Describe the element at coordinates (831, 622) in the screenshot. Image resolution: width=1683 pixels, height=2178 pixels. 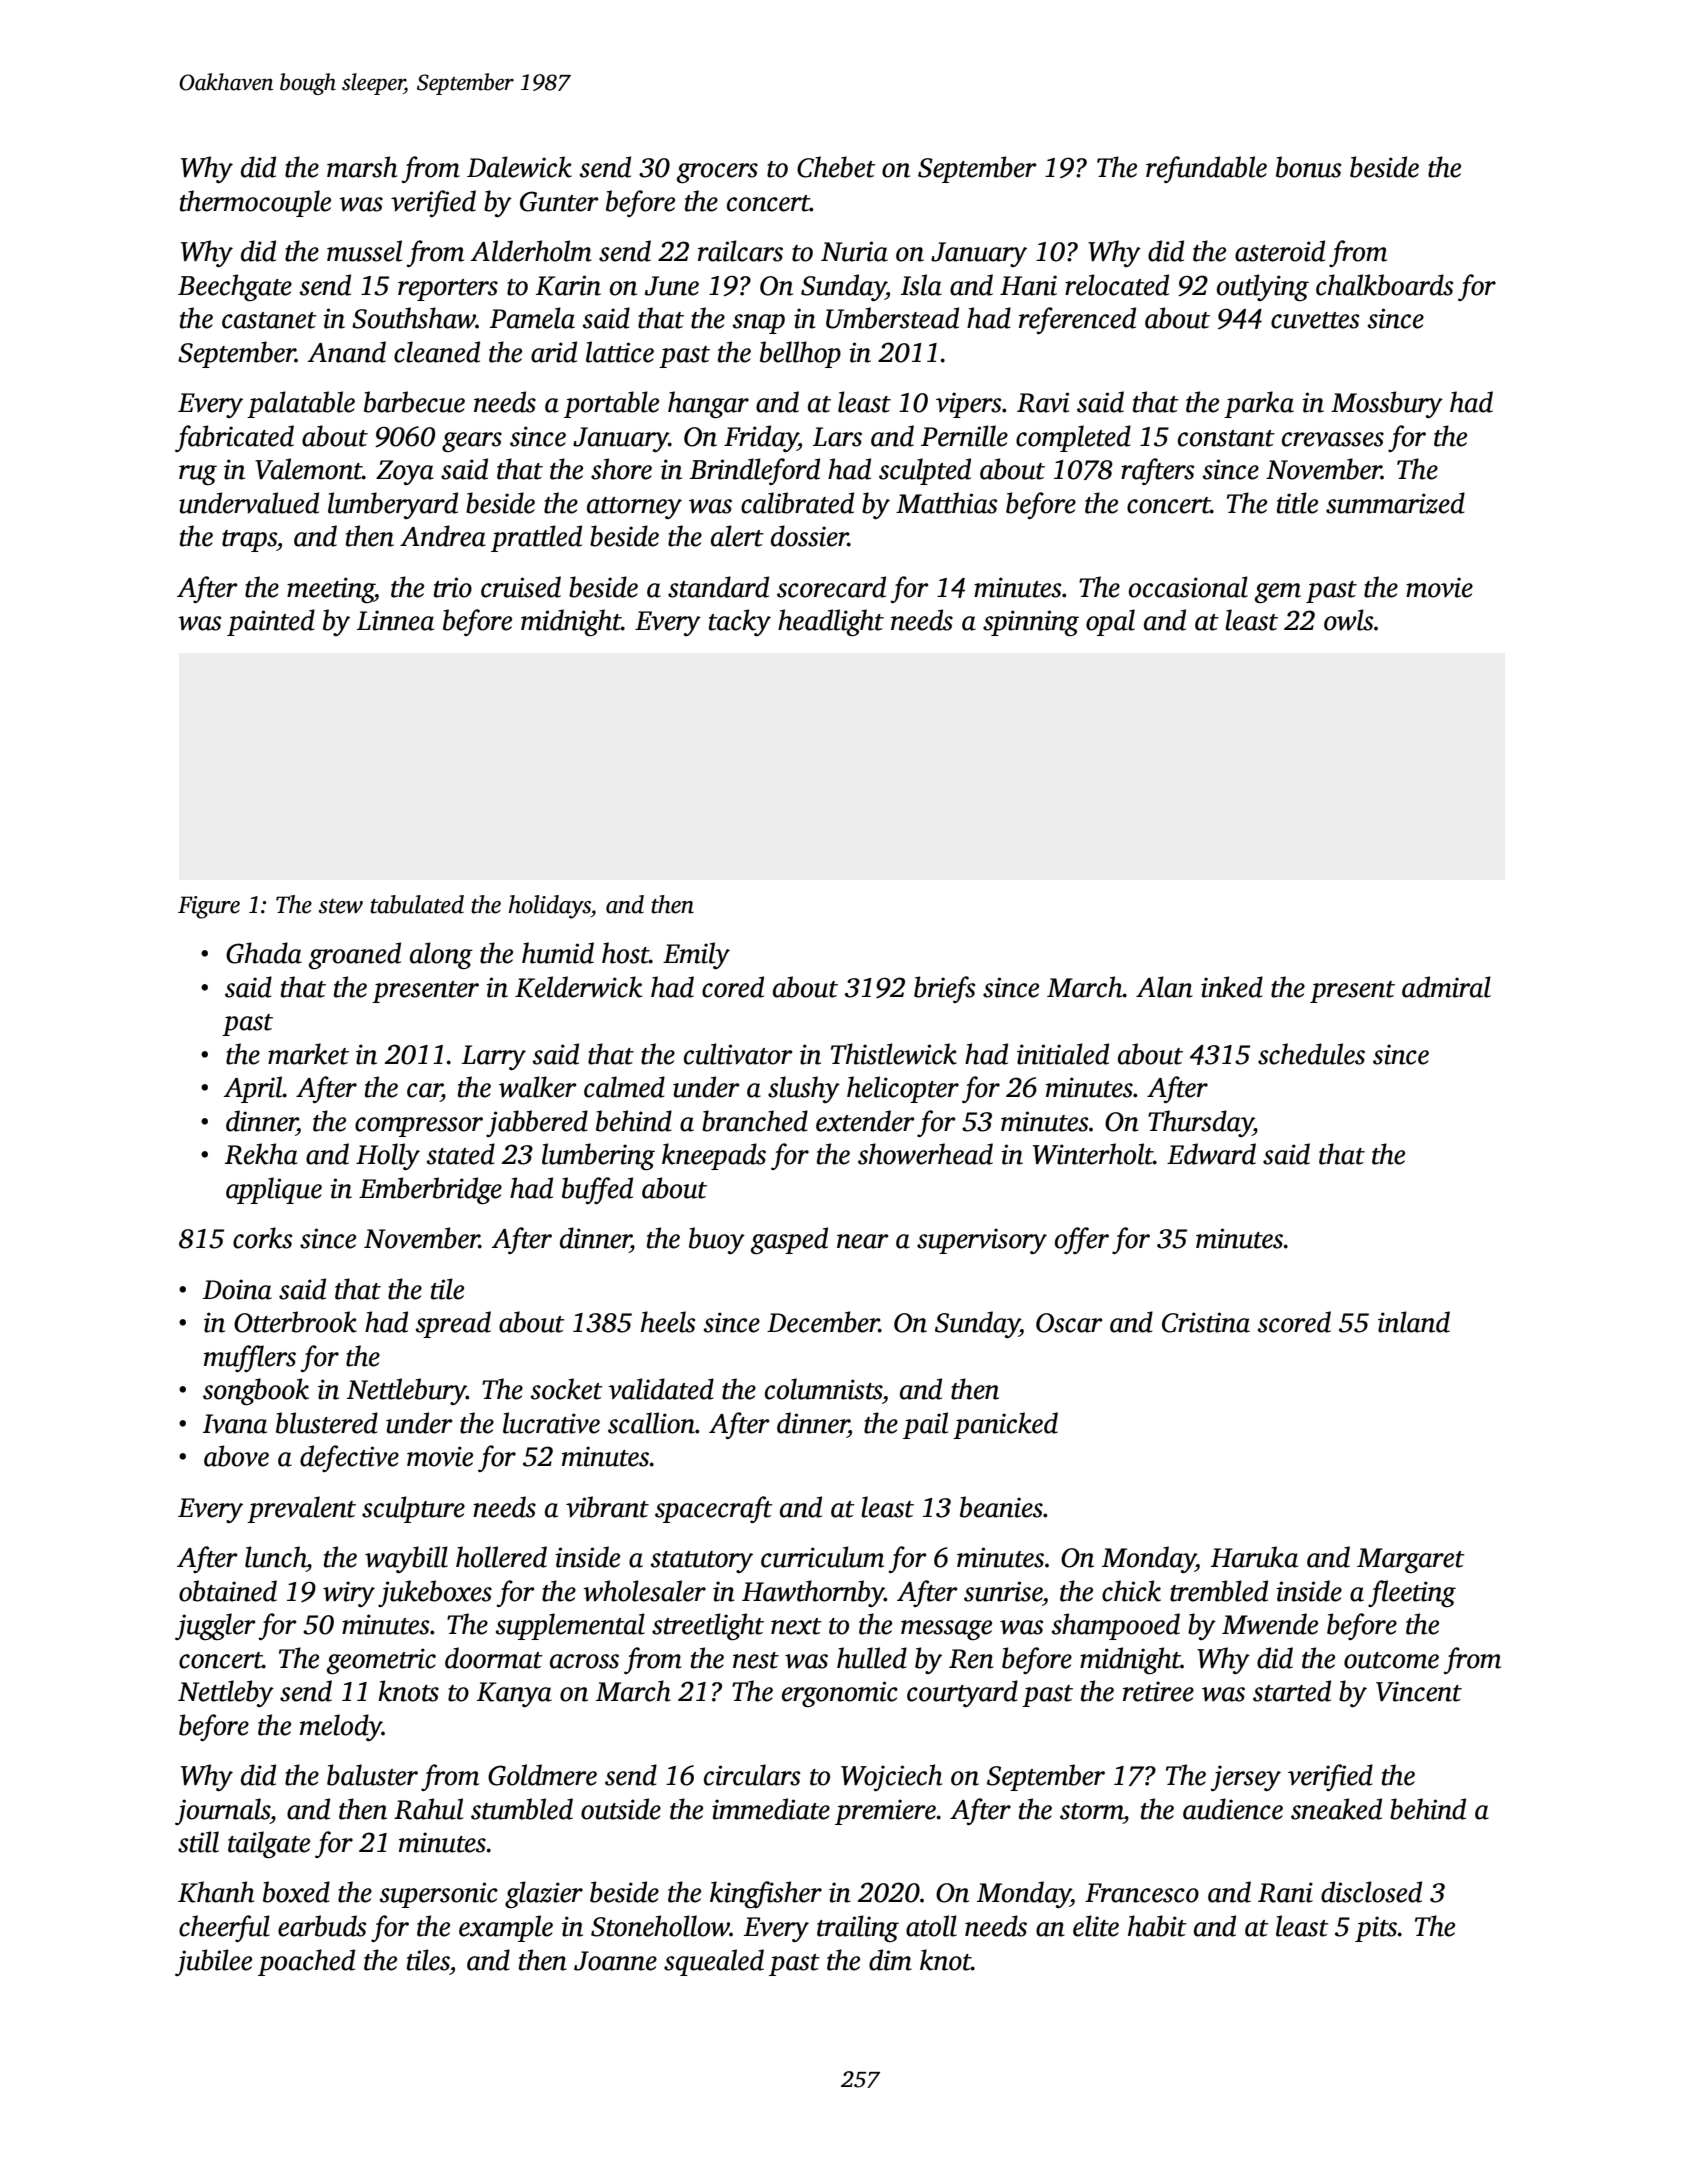
I see `headlight` at that location.
